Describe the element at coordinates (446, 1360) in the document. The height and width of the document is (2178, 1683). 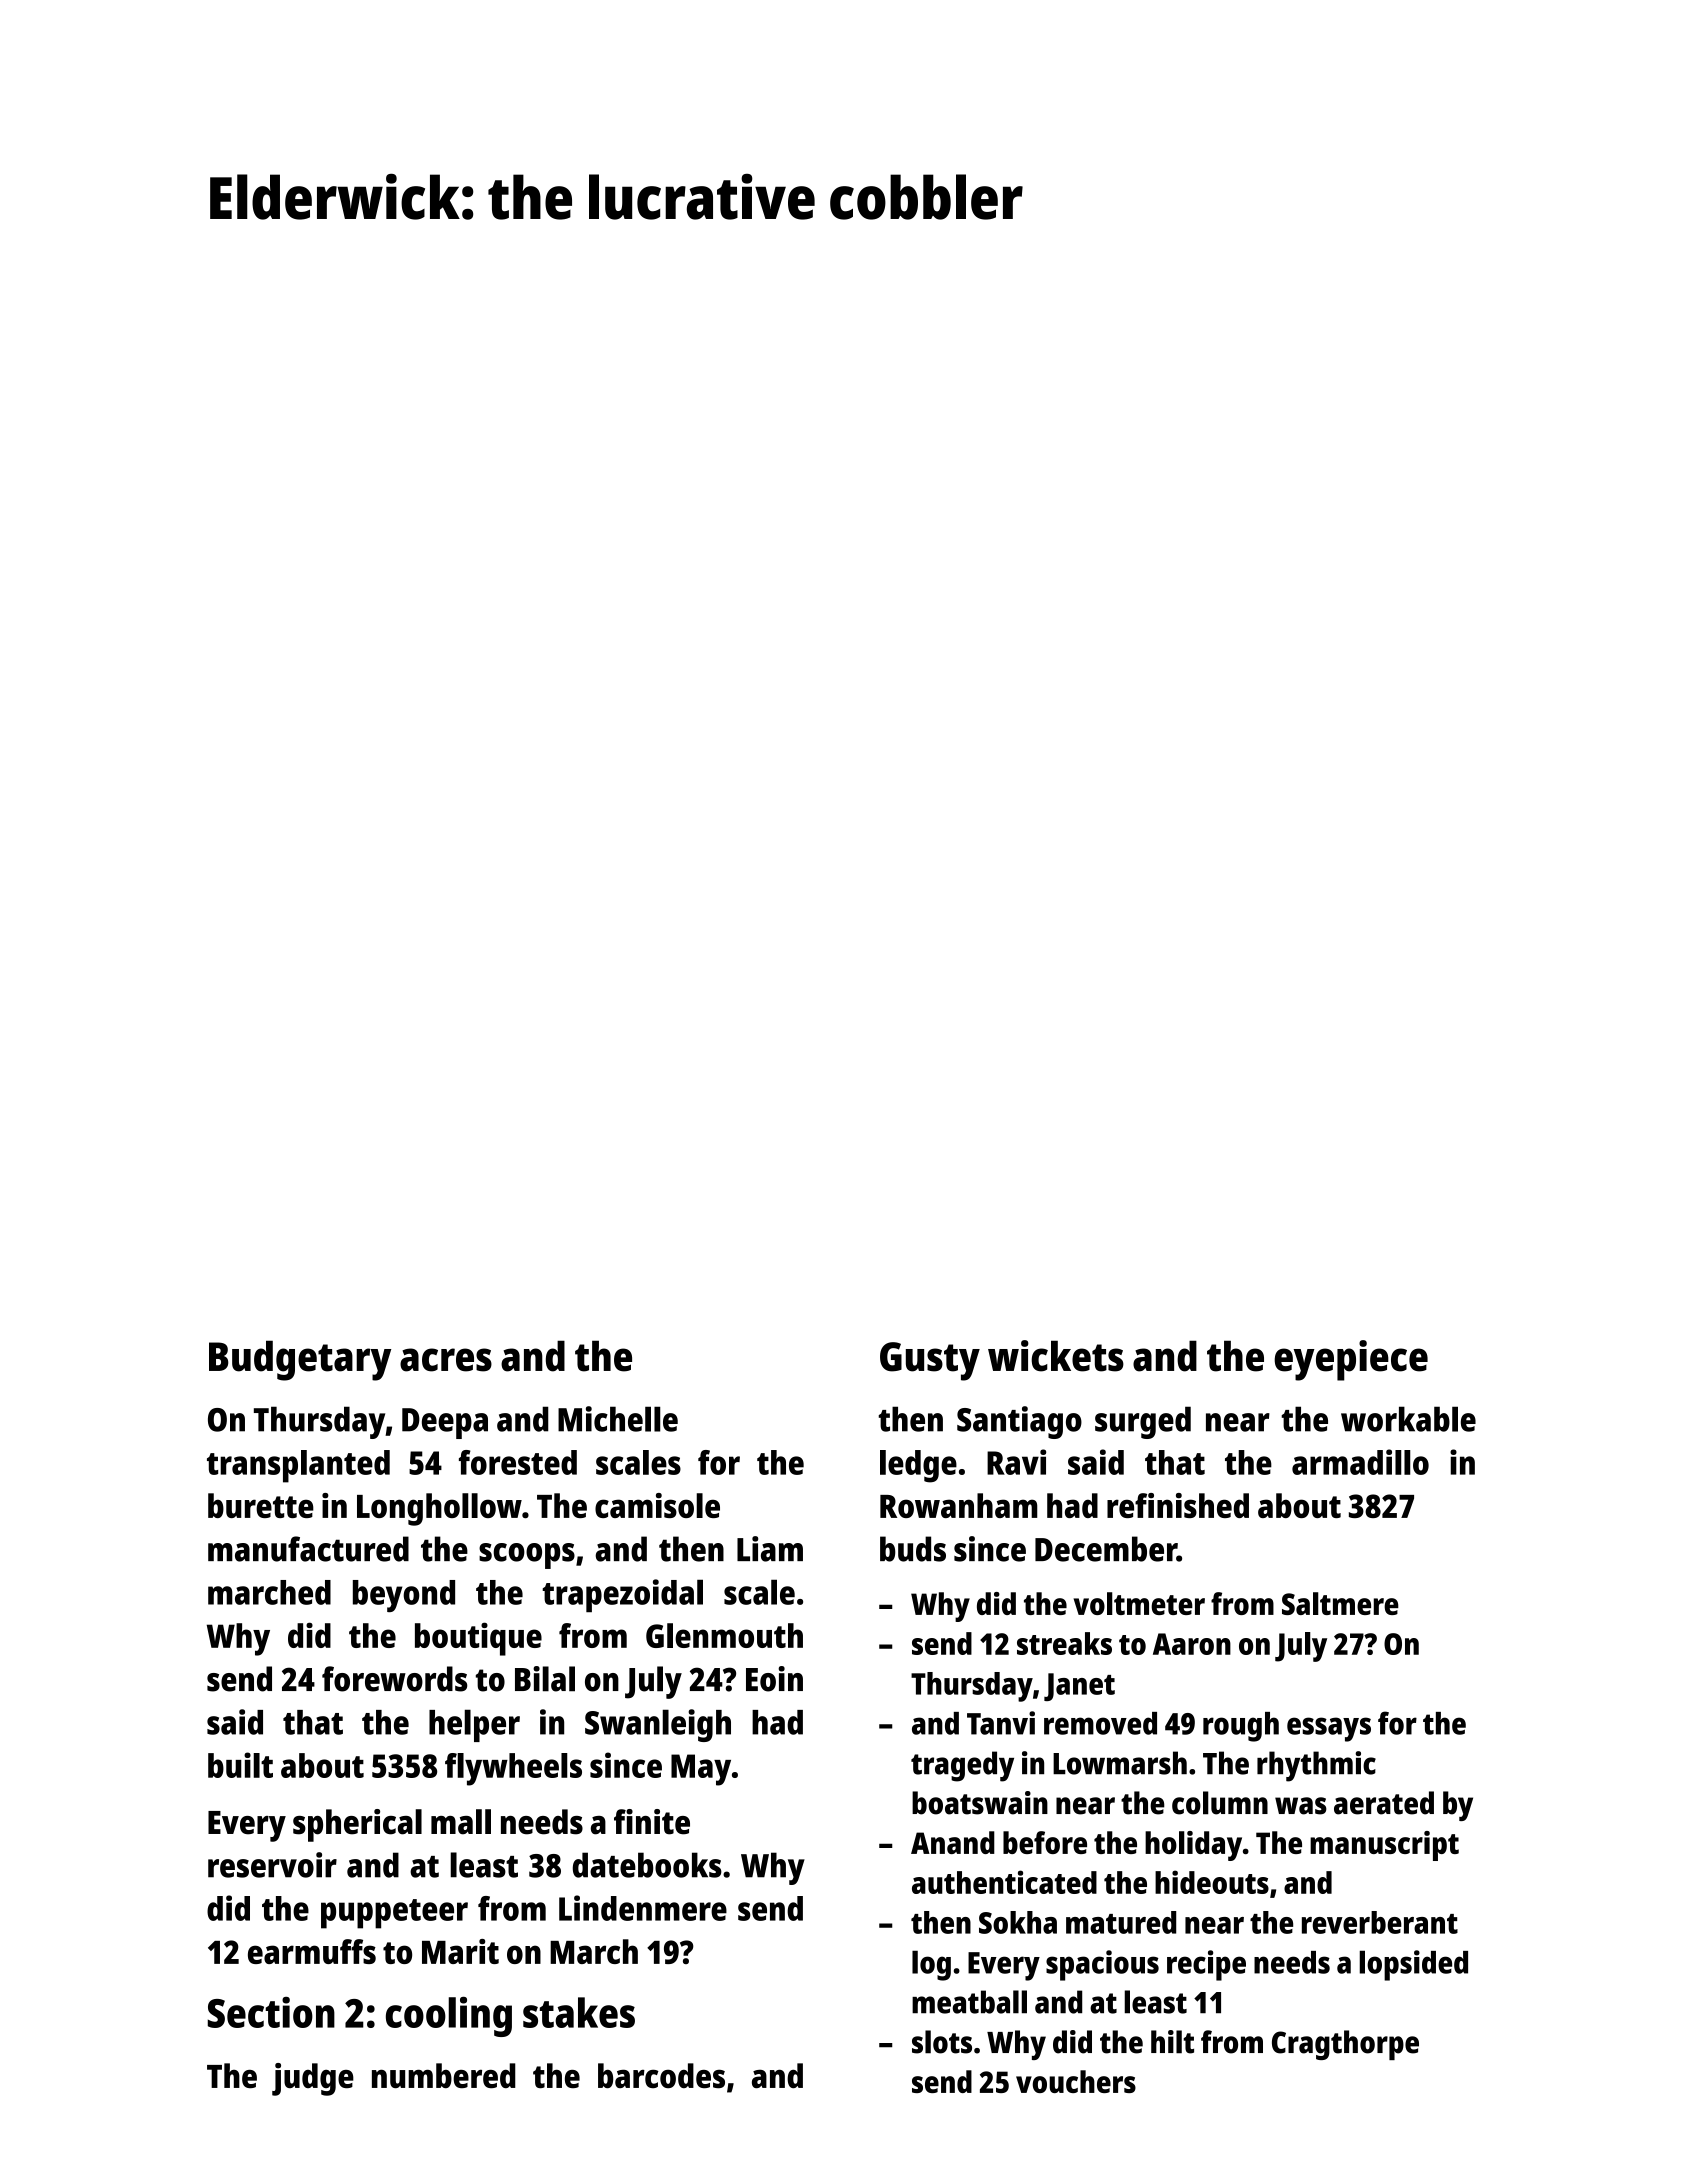
I see `acres` at that location.
